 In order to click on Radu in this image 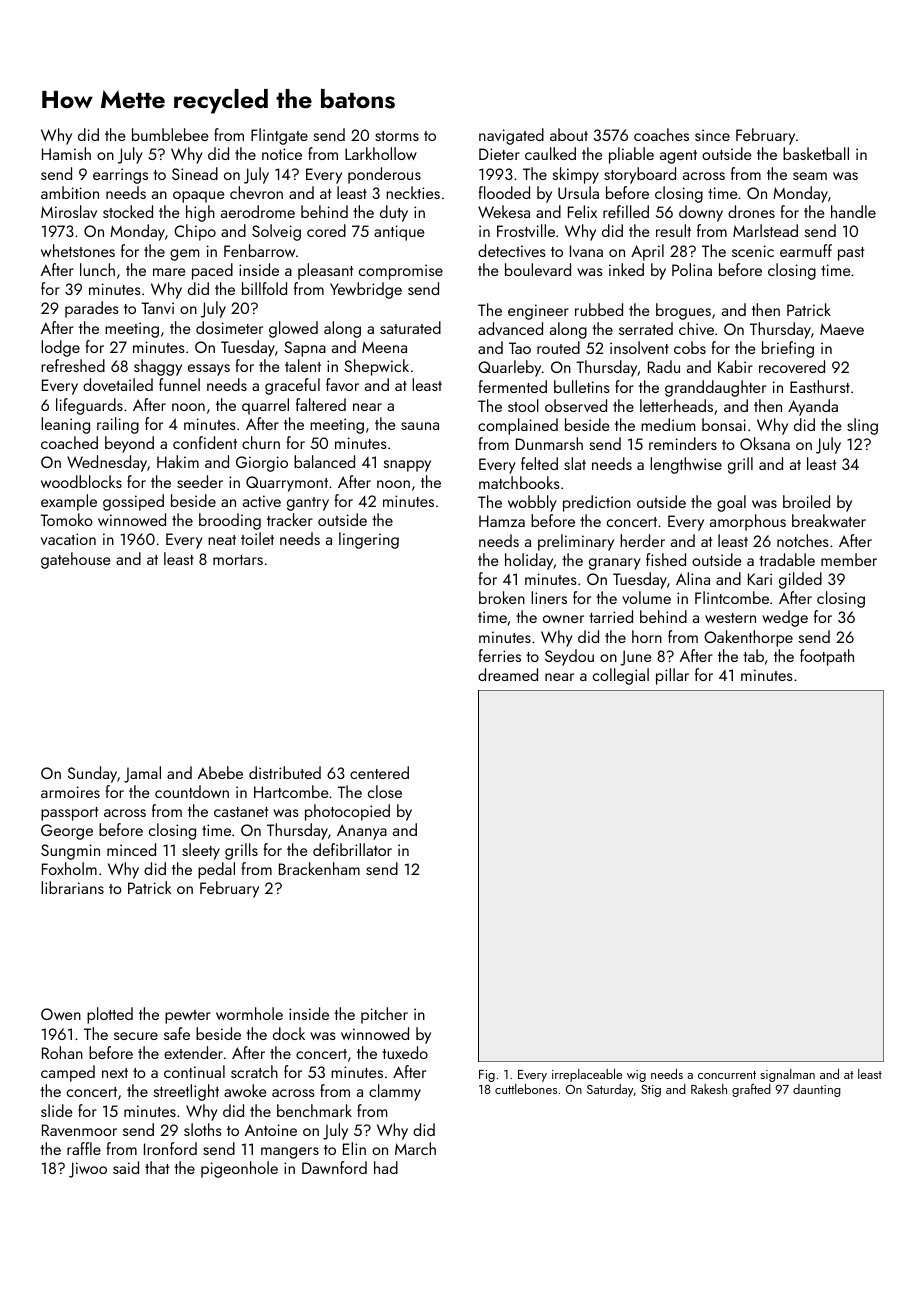, I will do `click(664, 366)`.
